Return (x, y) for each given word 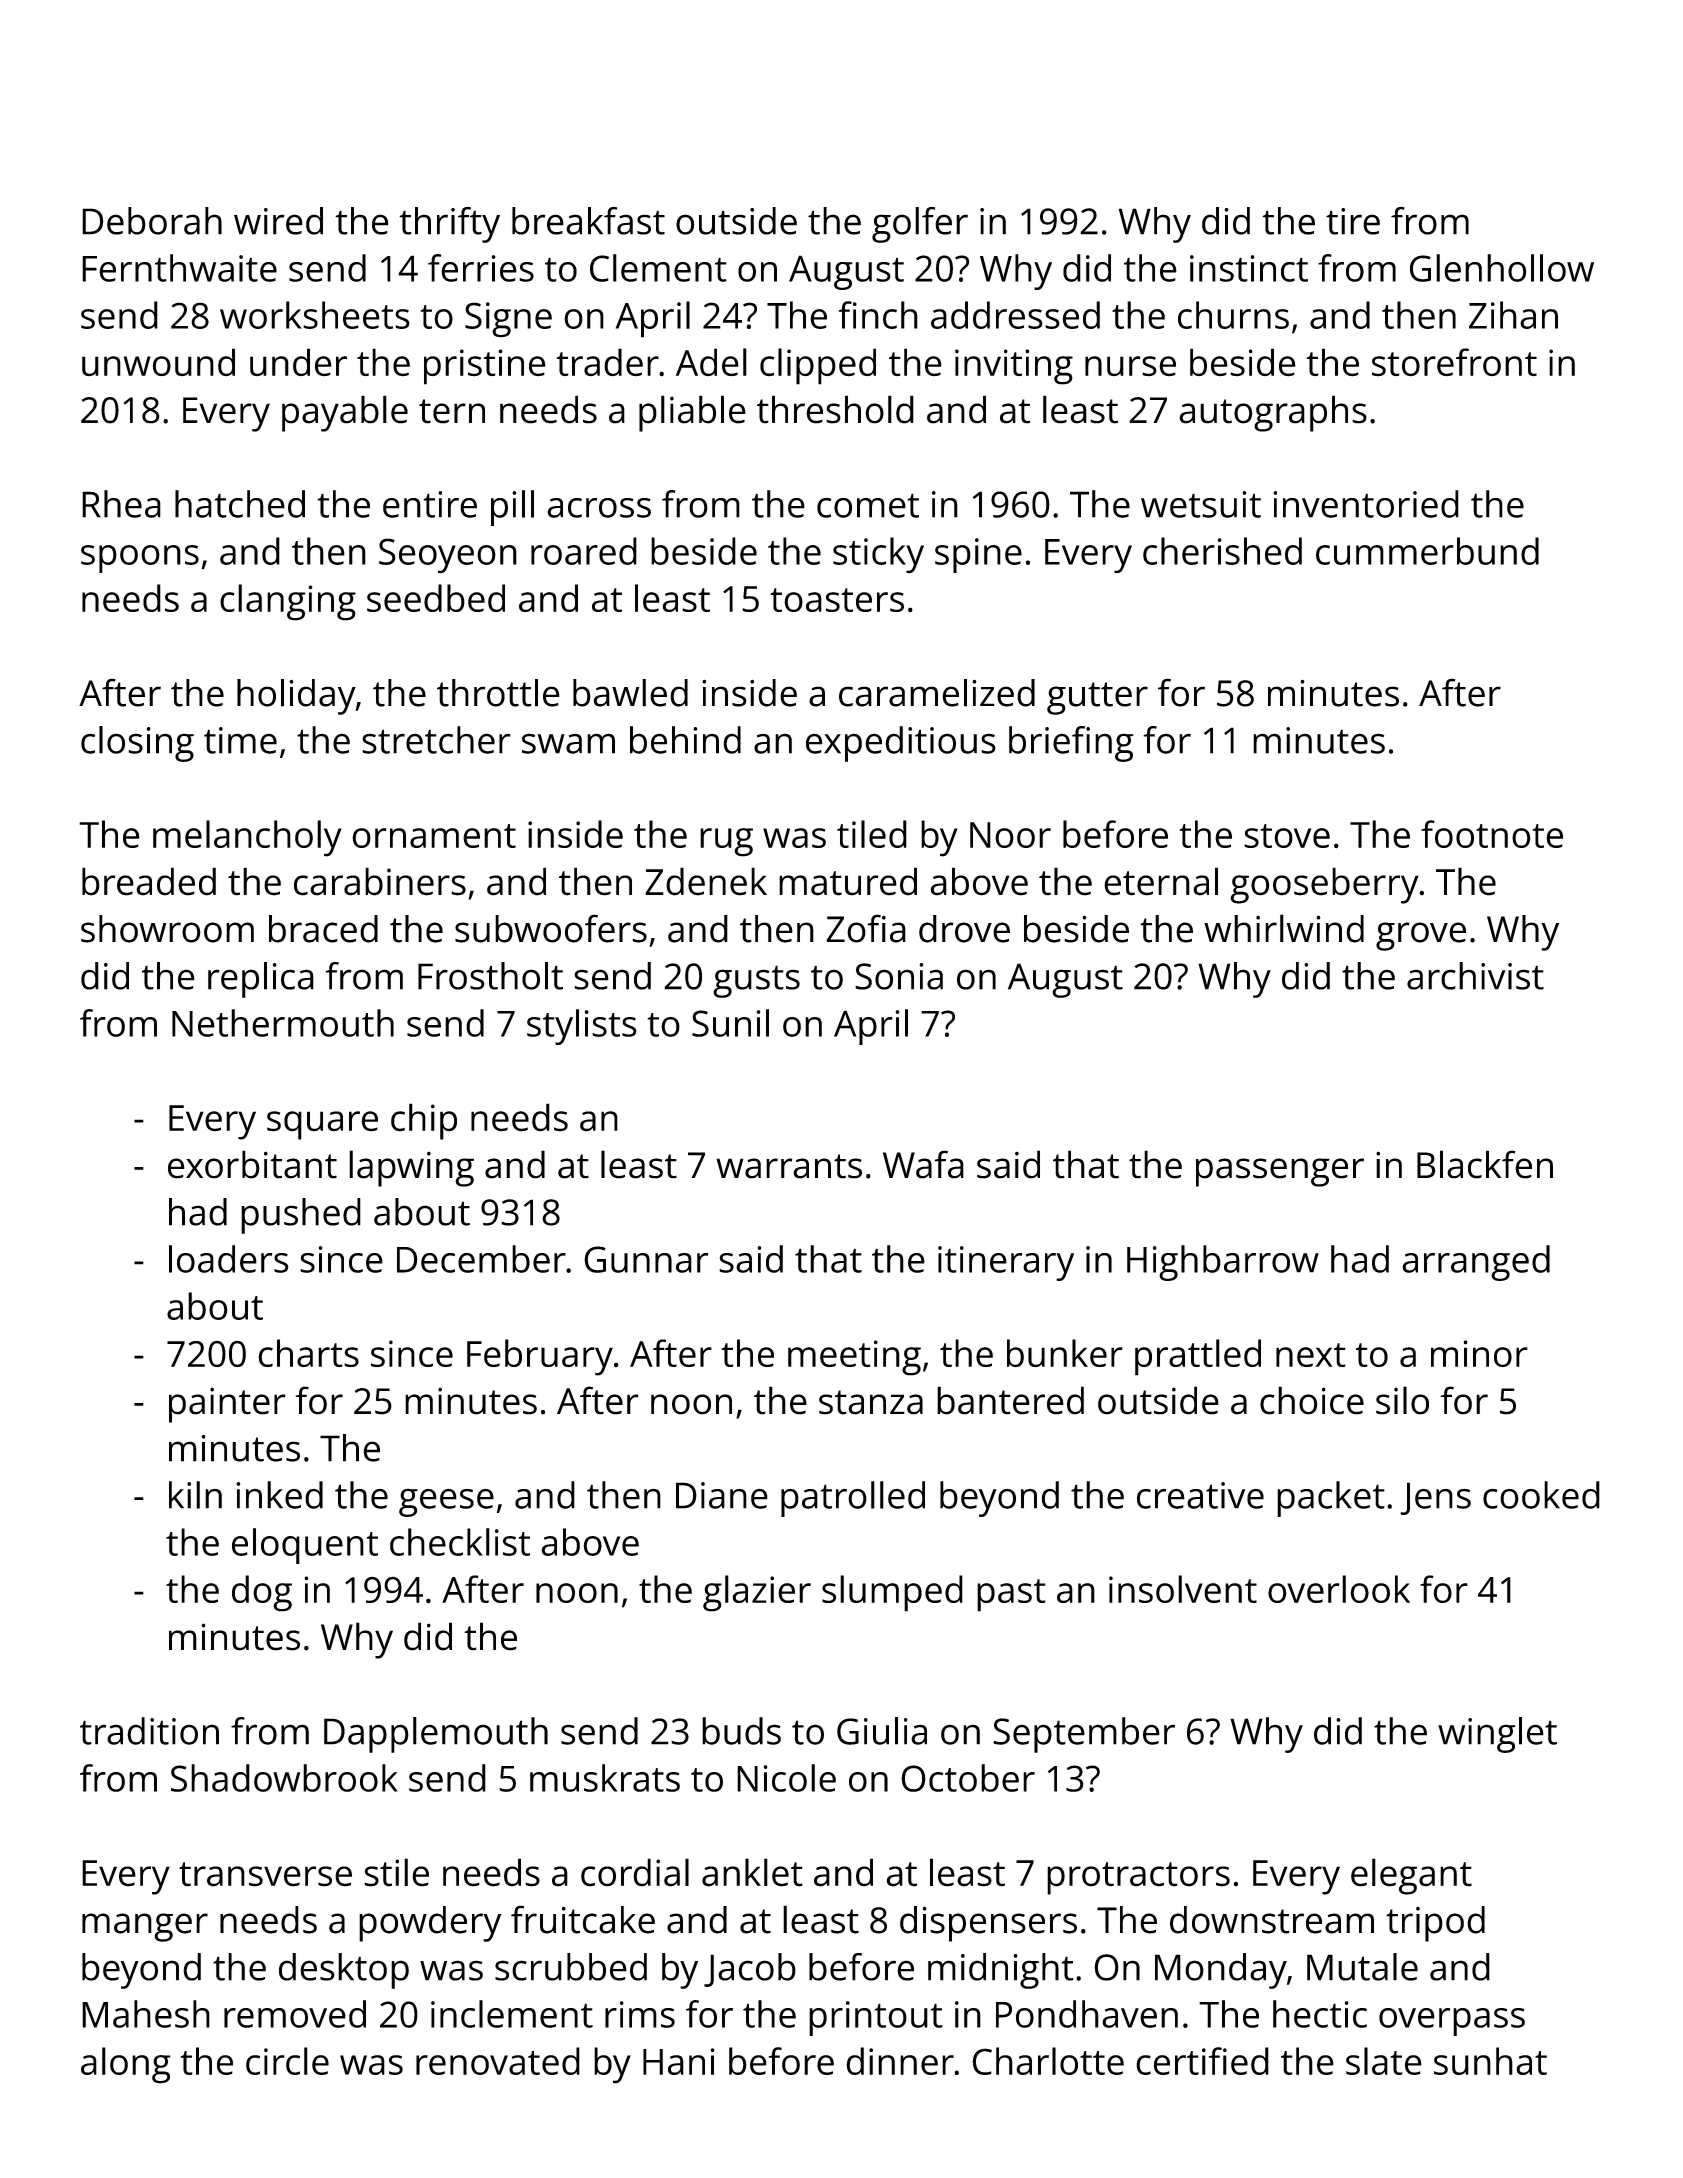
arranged (1476, 1263)
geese (446, 1502)
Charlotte (1048, 2061)
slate (1384, 2061)
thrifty (449, 224)
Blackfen (1485, 1164)
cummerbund (1427, 551)
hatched (240, 504)
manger (145, 1927)
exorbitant (252, 1164)
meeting (854, 1358)
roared (584, 551)
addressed (1015, 315)
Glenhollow (1502, 268)
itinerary (1006, 1263)
